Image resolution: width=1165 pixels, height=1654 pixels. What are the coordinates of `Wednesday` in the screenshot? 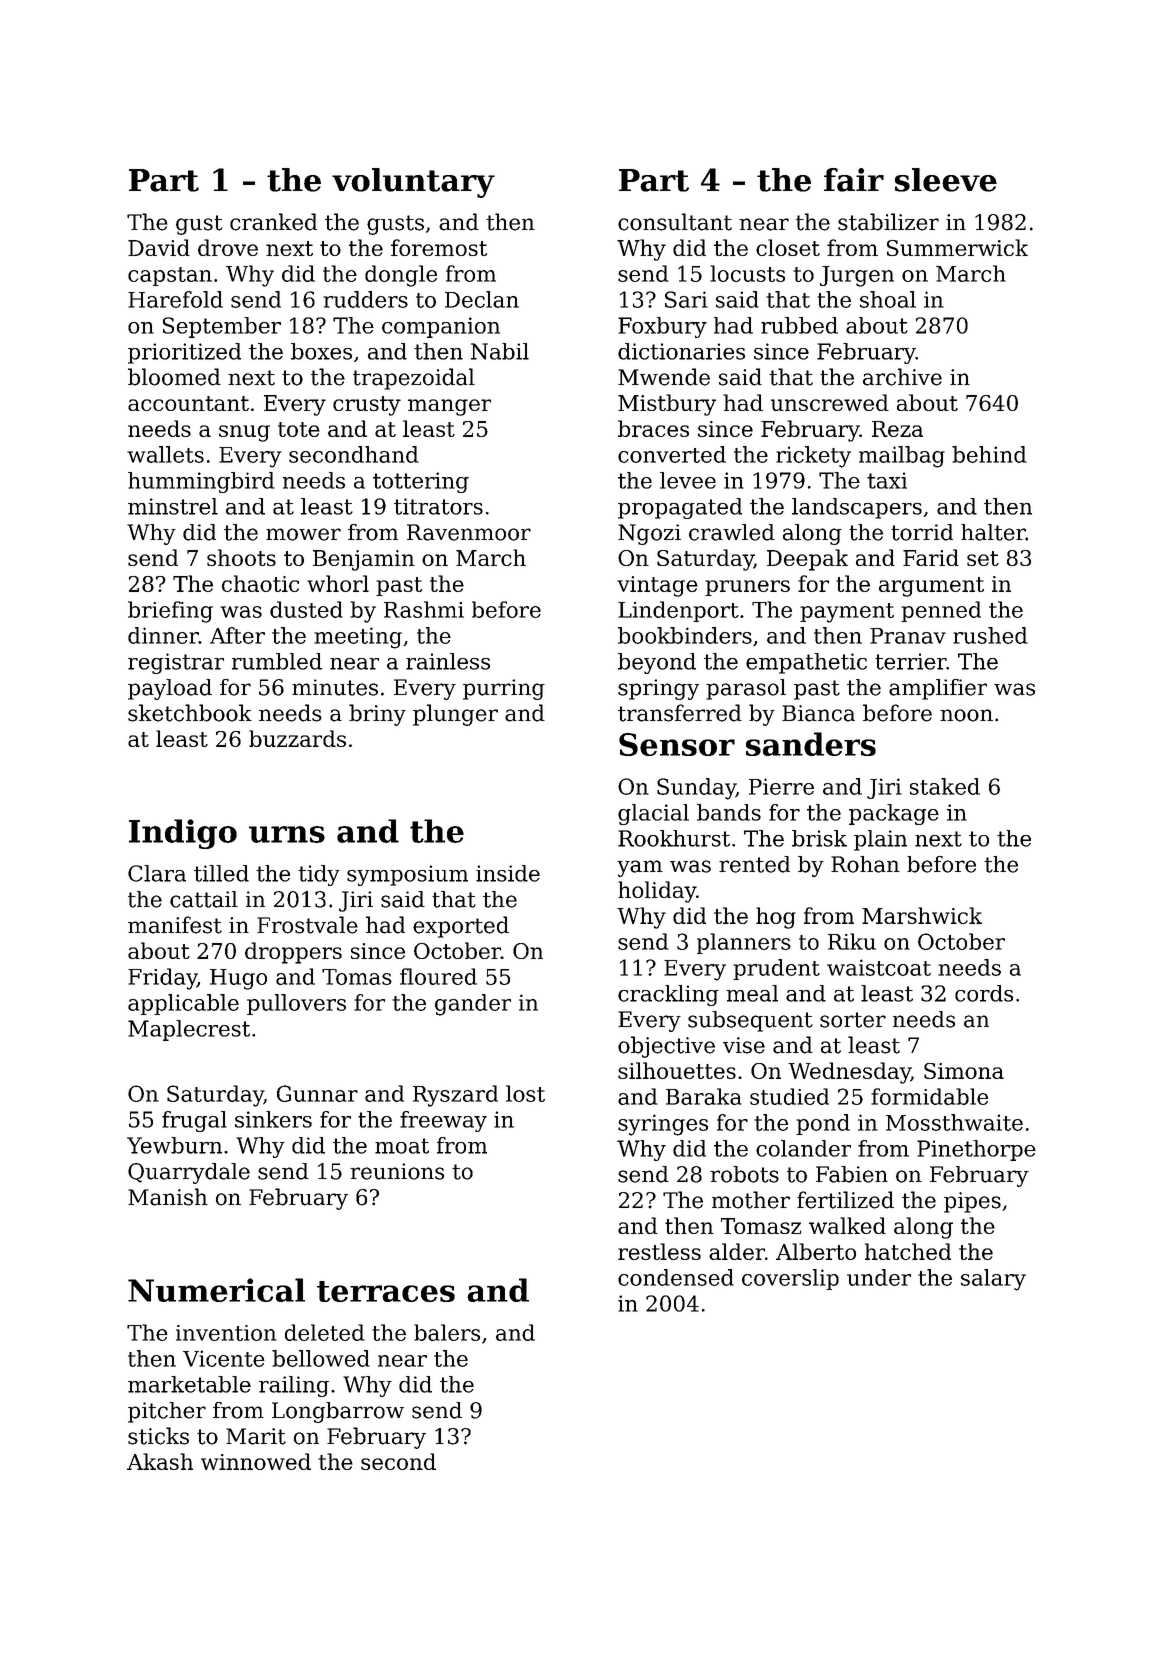 It's located at (849, 1073).
